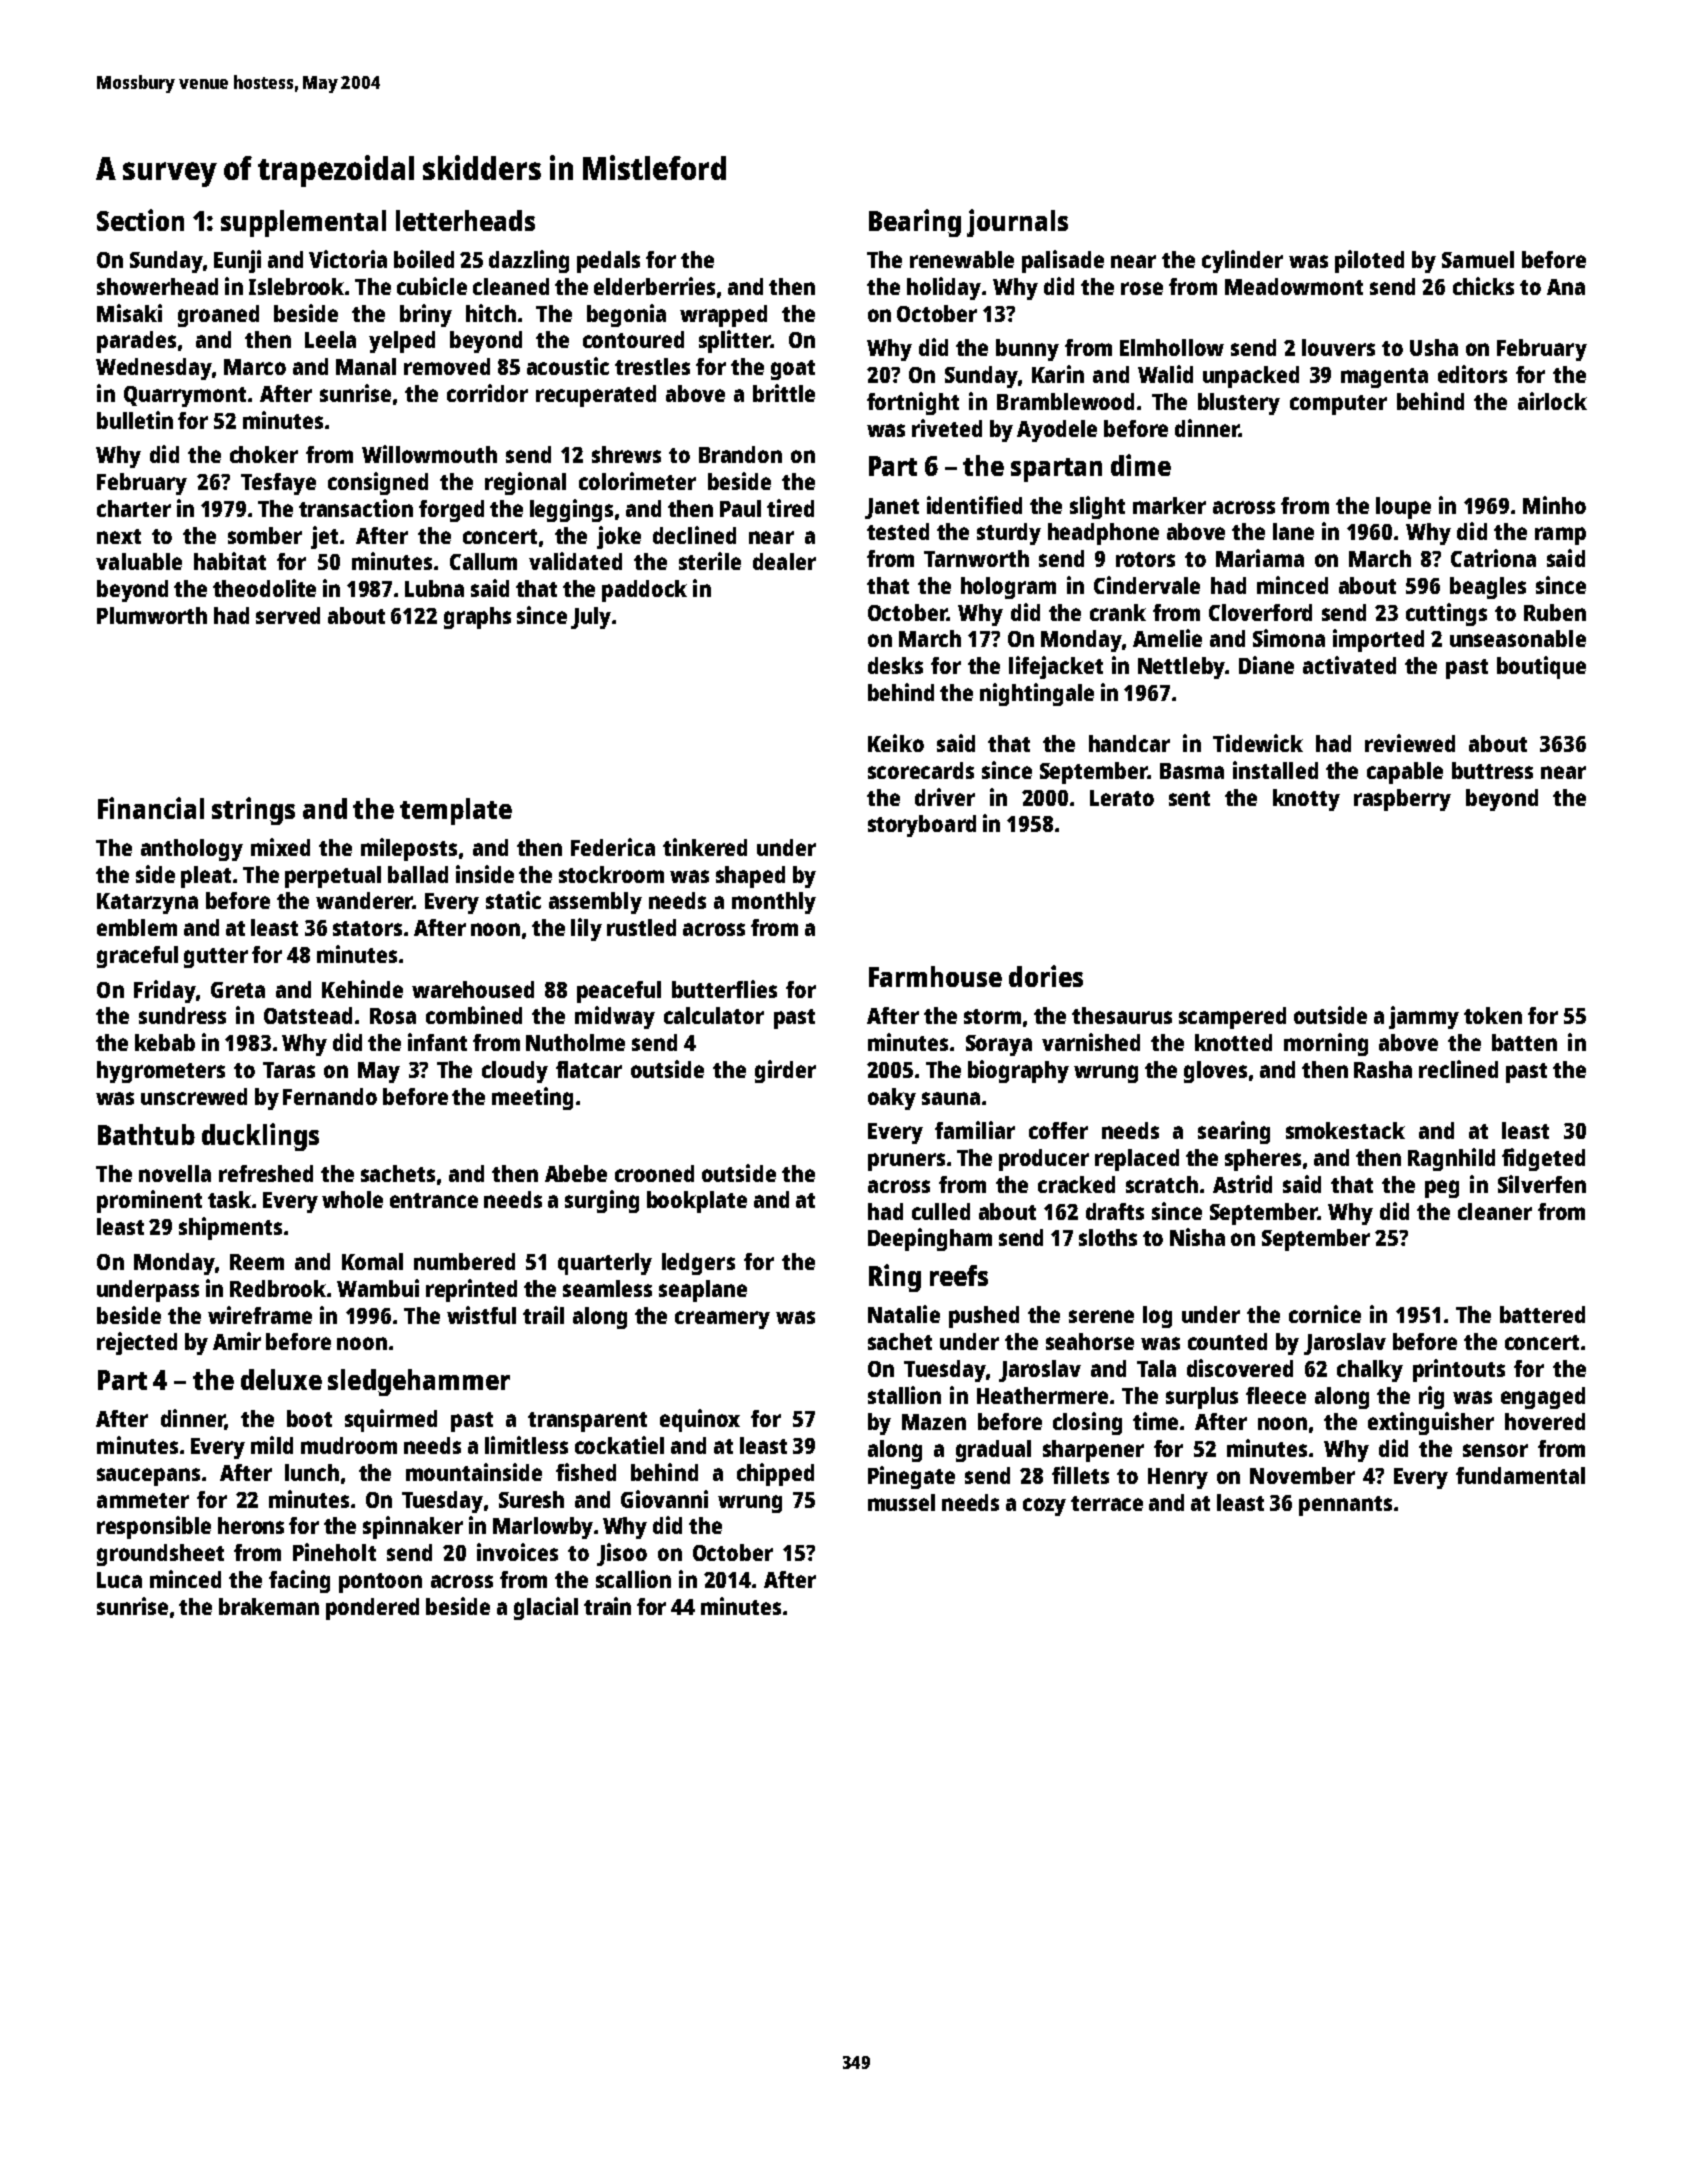 The width and height of the document is (1683, 2178). Describe the element at coordinates (1258, 743) in the document. I see `Tidewick` at that location.
